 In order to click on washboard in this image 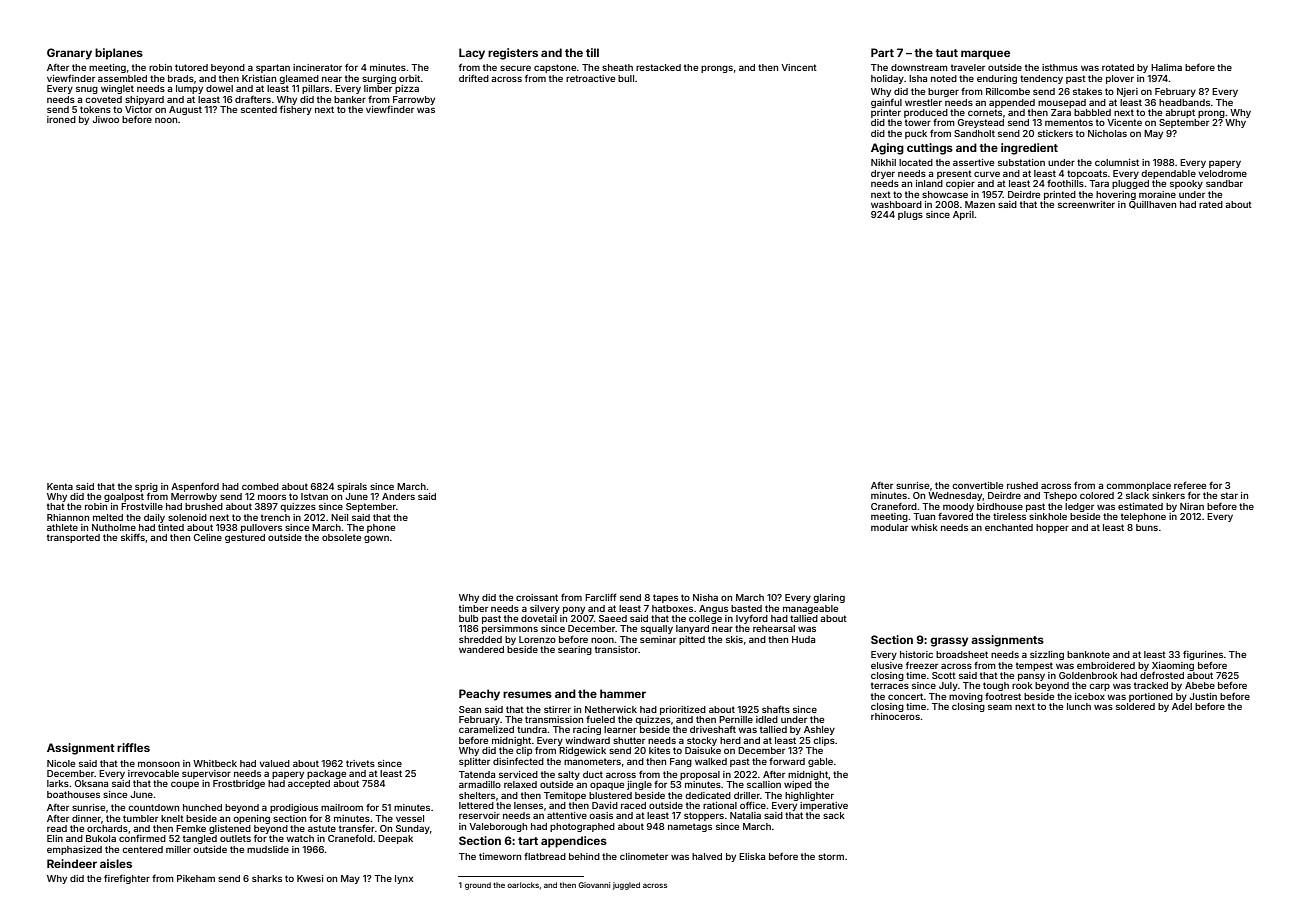, I will do `click(896, 204)`.
